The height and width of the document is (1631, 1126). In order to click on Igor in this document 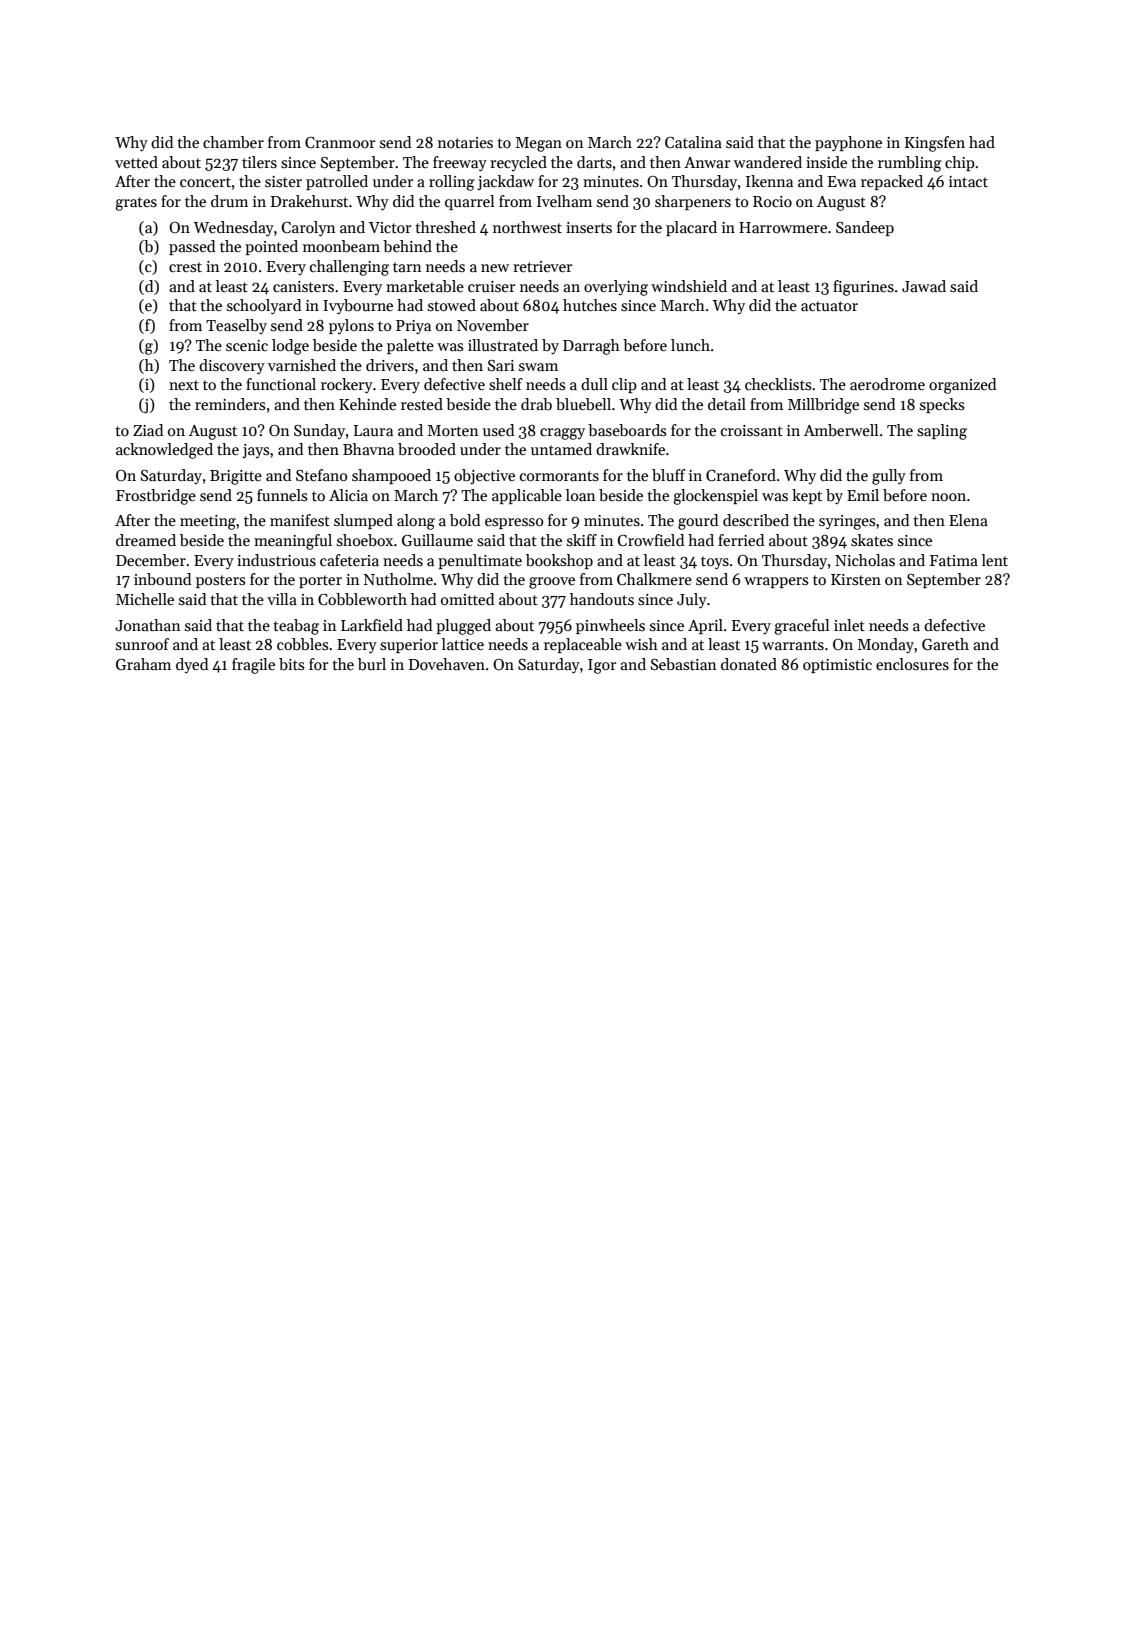, I will do `click(602, 666)`.
